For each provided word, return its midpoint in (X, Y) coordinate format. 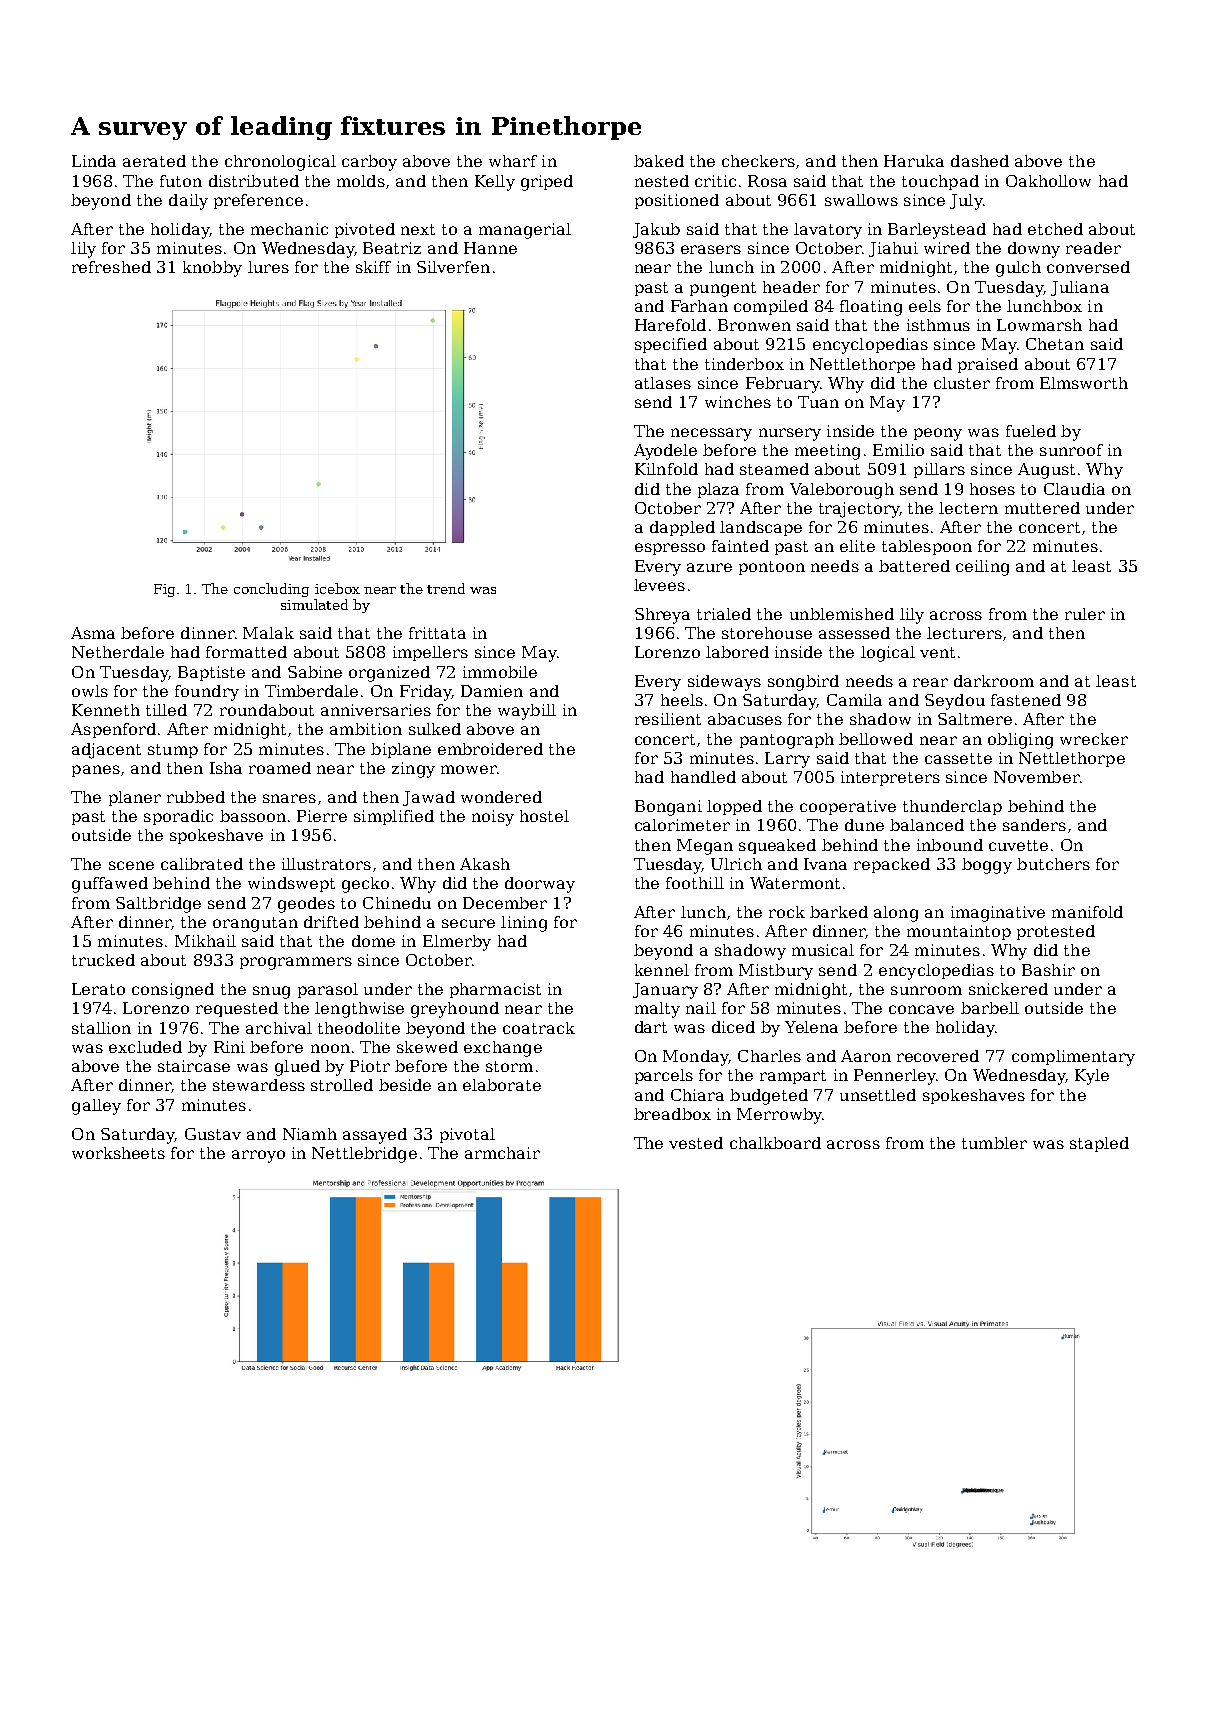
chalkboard (775, 1143)
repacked (892, 865)
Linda (94, 161)
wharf (513, 161)
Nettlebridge (364, 1155)
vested (696, 1143)
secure (468, 923)
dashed (980, 161)
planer (135, 798)
